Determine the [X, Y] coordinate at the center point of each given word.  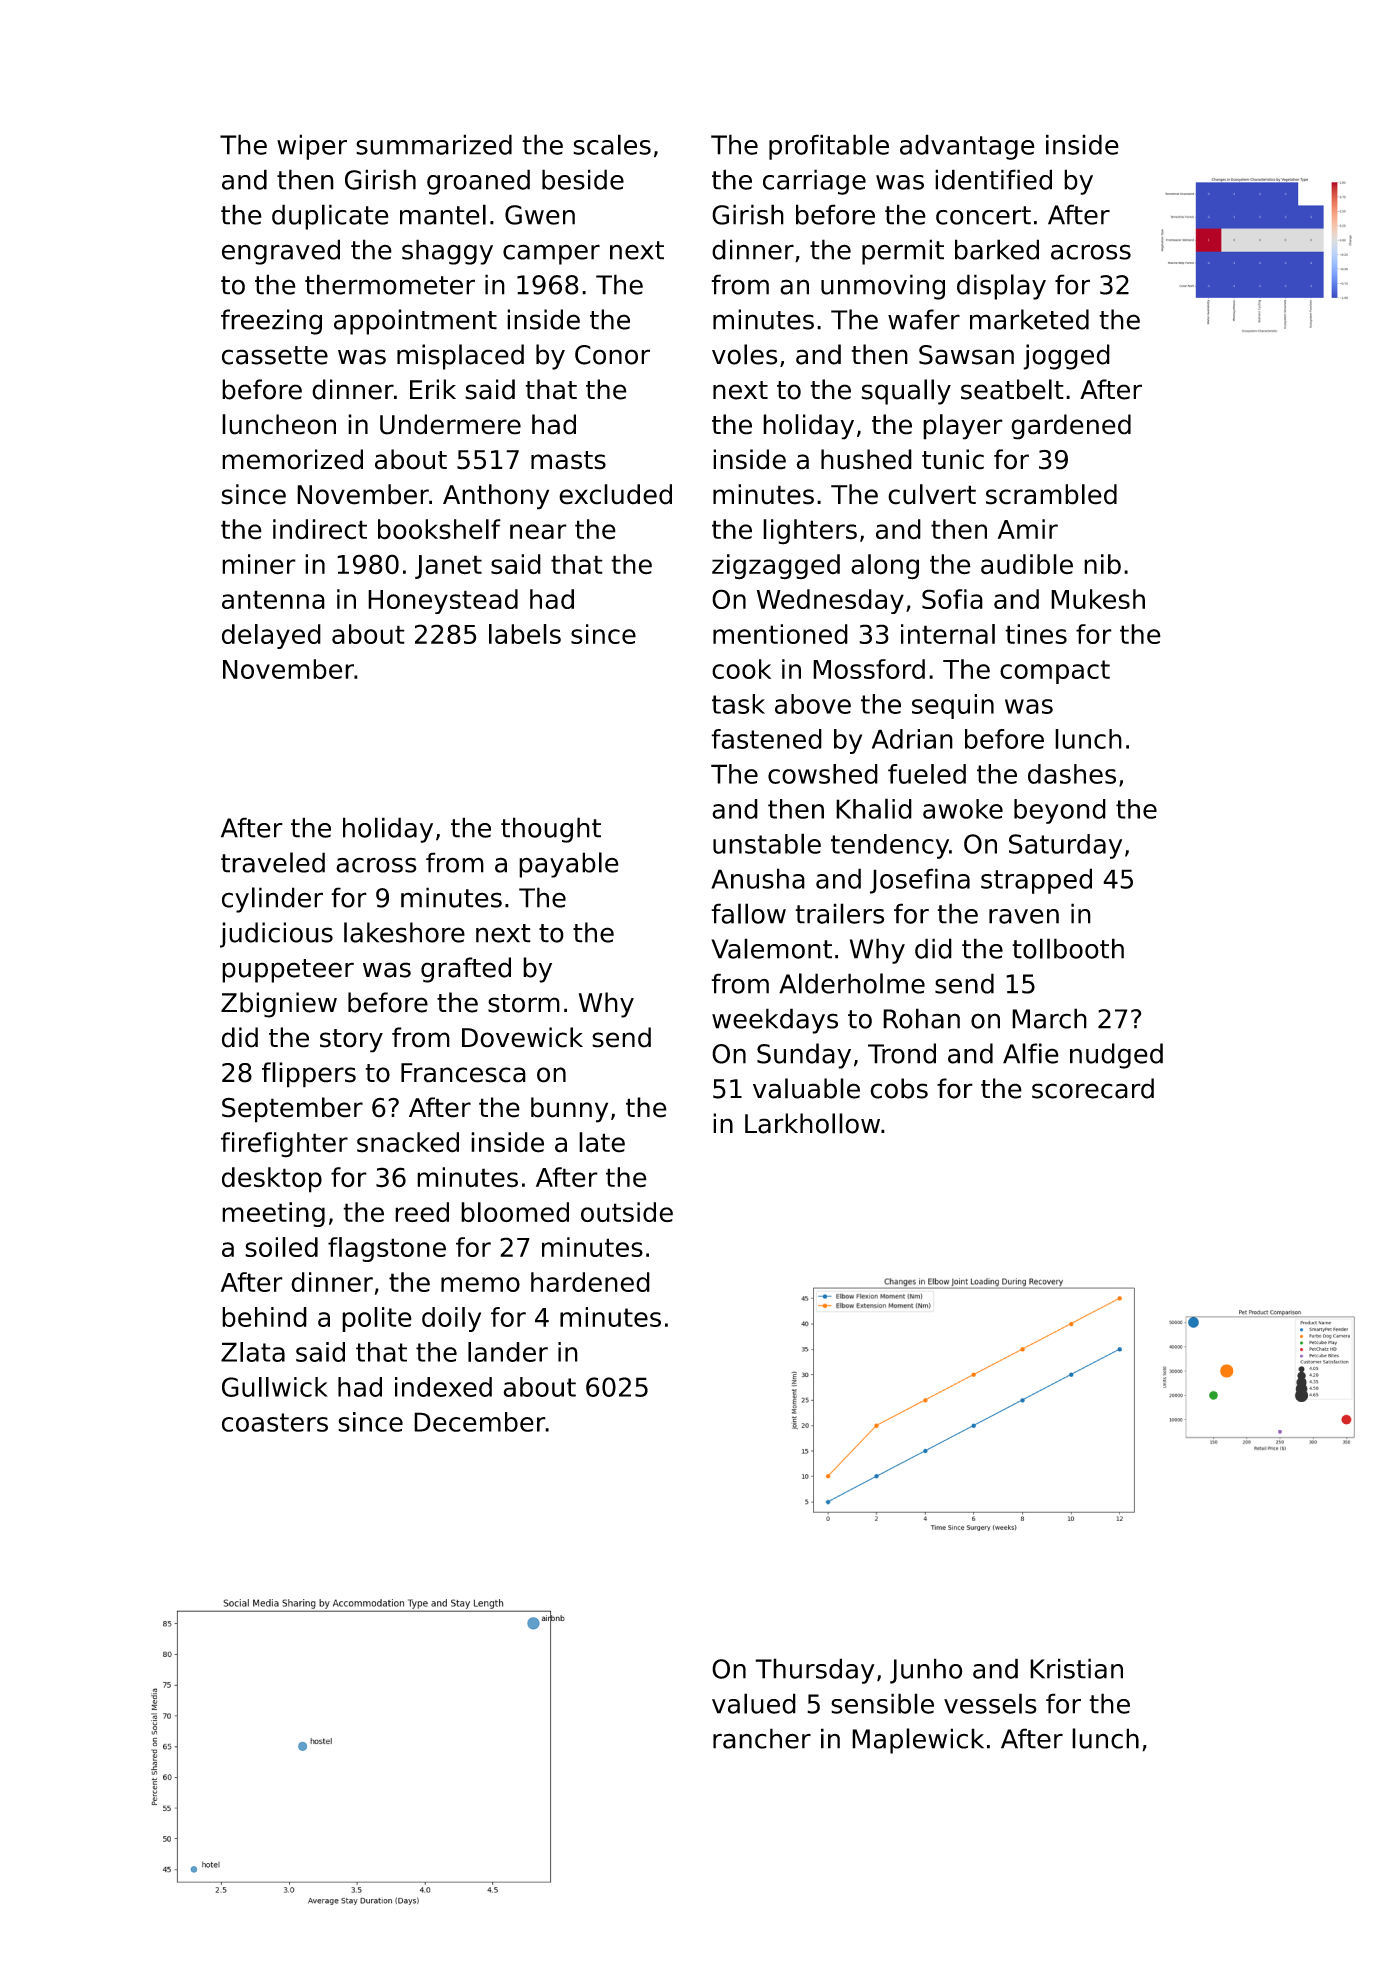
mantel [443, 214]
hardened [590, 1282]
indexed [443, 1387]
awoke [963, 809]
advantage [967, 147]
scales [612, 144]
